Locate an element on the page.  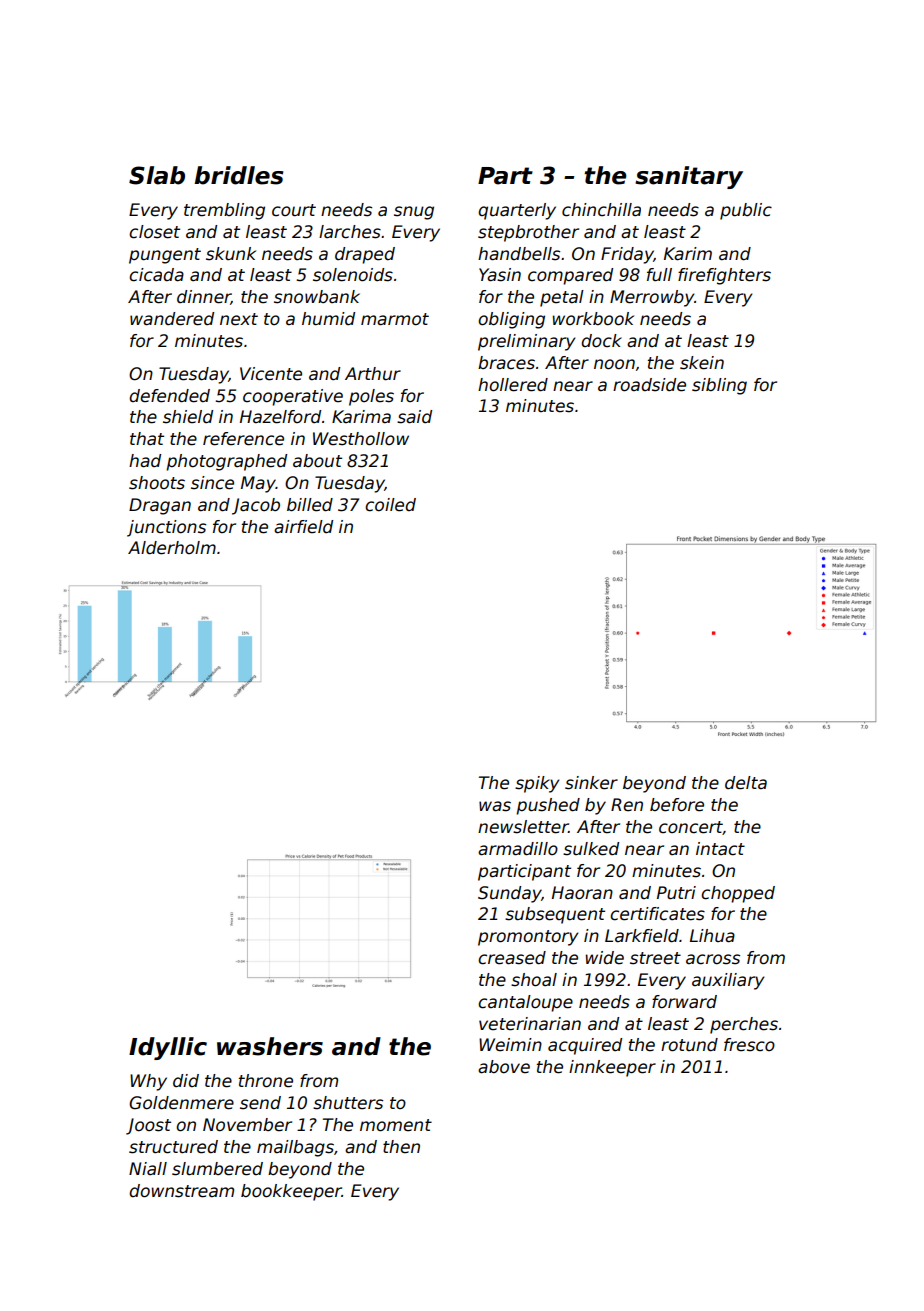
Goldenmere is located at coordinates (181, 1103).
